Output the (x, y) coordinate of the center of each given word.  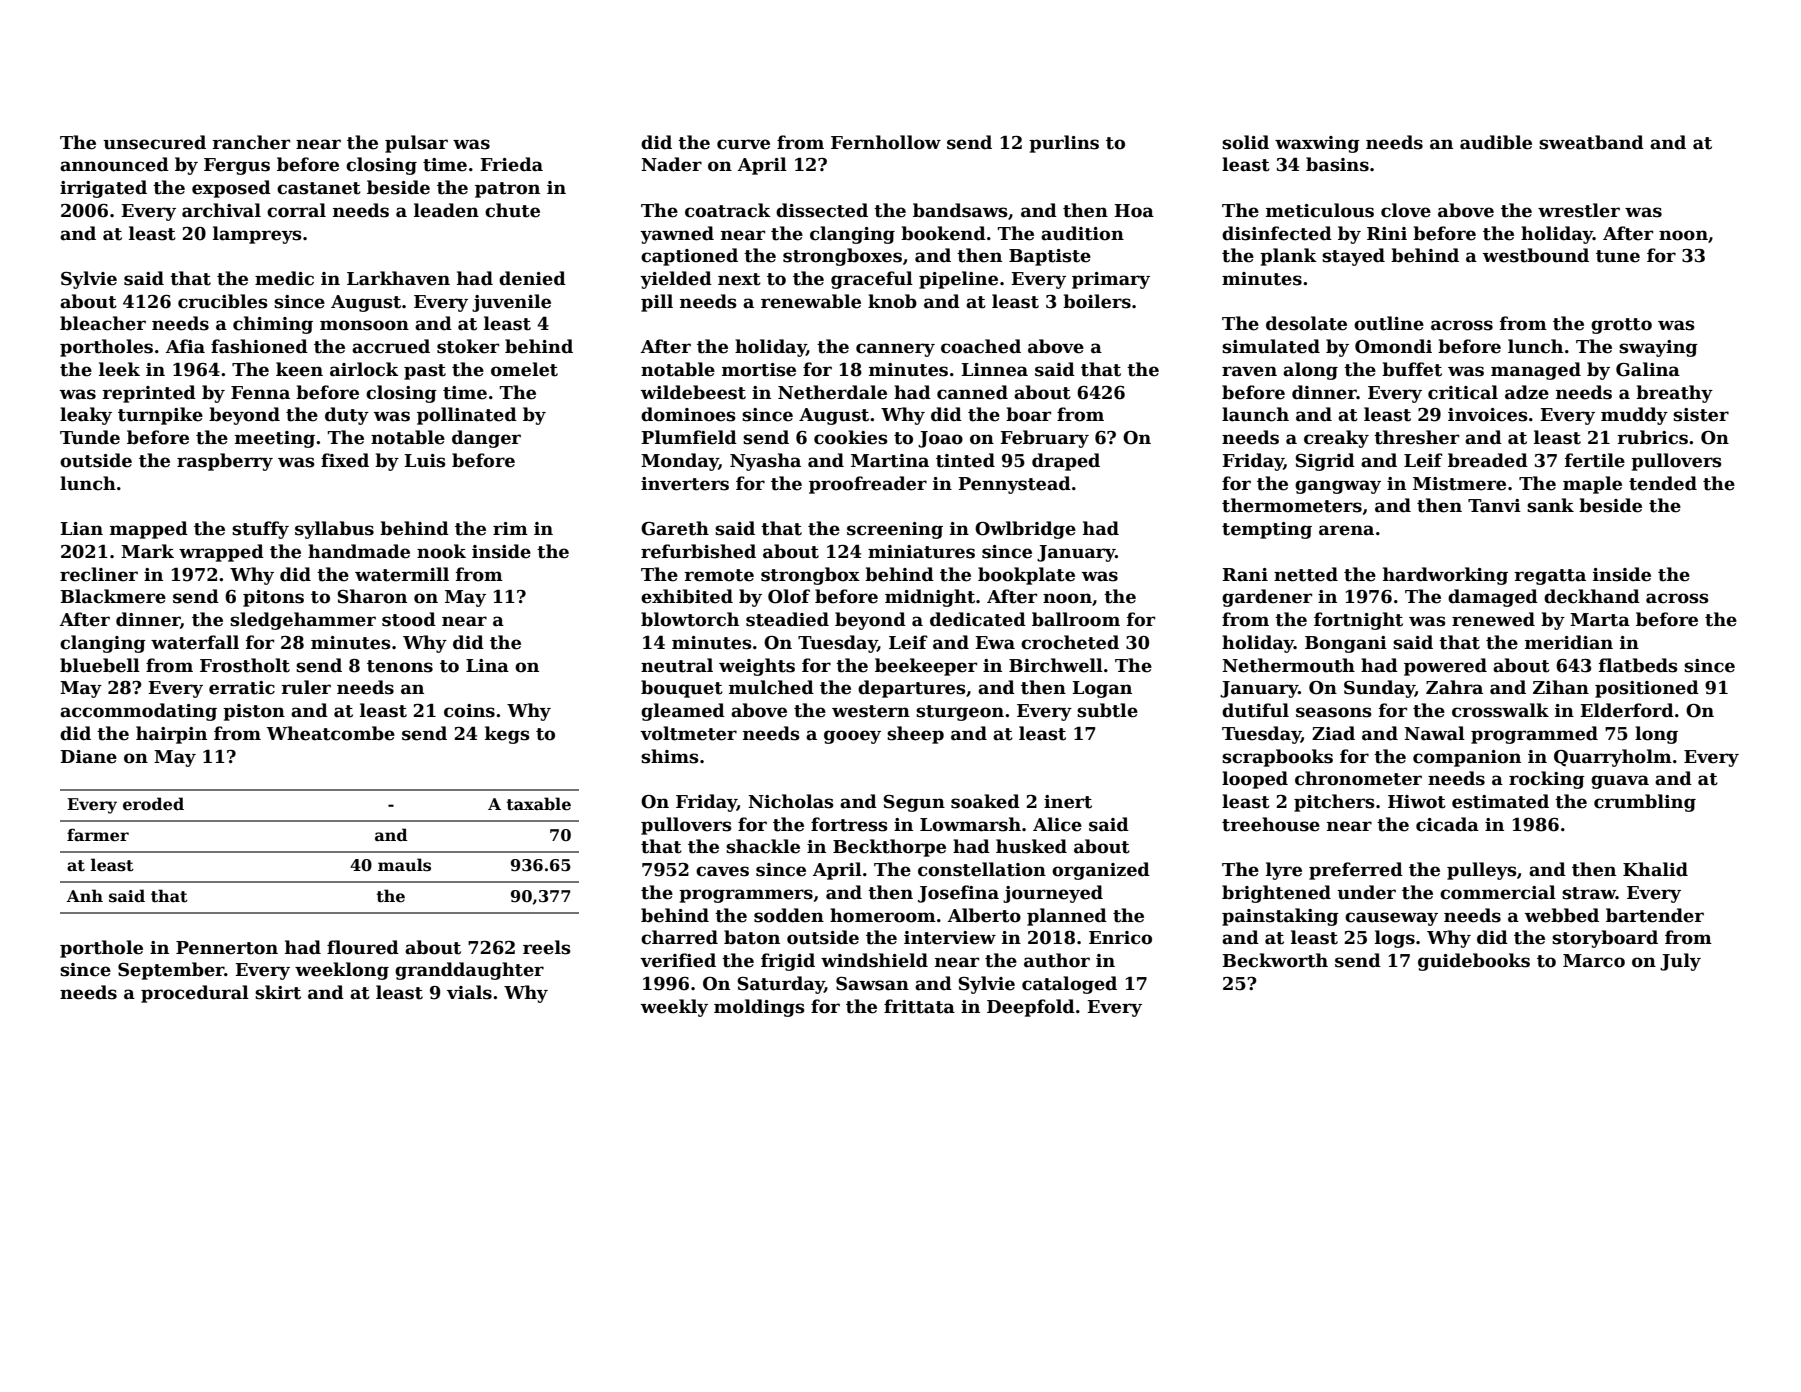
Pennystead (1014, 485)
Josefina (958, 894)
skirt (278, 992)
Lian (81, 529)
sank (1550, 505)
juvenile (511, 303)
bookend (943, 233)
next (739, 279)
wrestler (1579, 210)
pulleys (1482, 871)
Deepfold (1031, 1008)
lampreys (257, 235)
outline (1389, 323)
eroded (153, 804)
